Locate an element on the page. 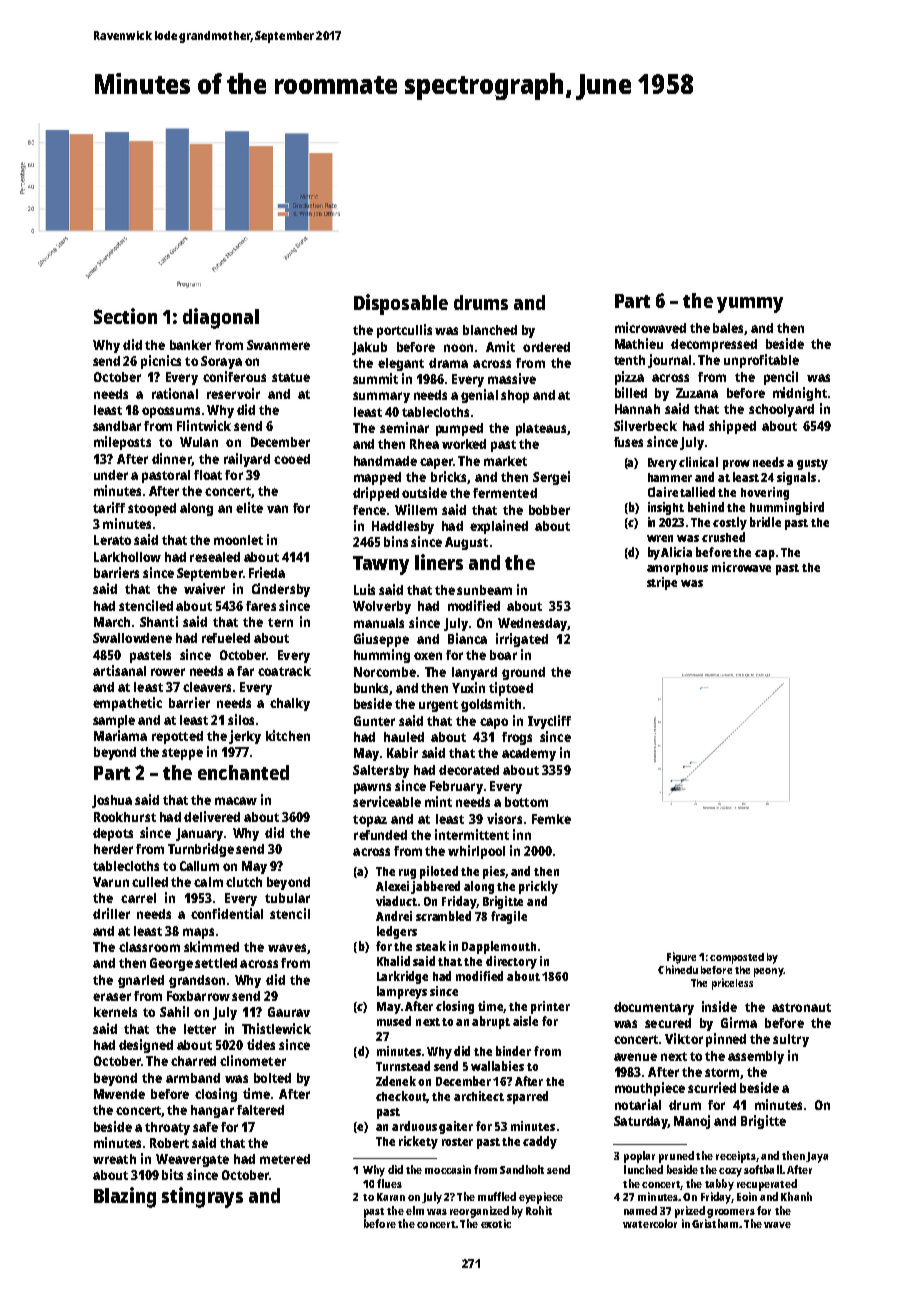 This image has height=1308, width=924. Disposable is located at coordinates (401, 304).
